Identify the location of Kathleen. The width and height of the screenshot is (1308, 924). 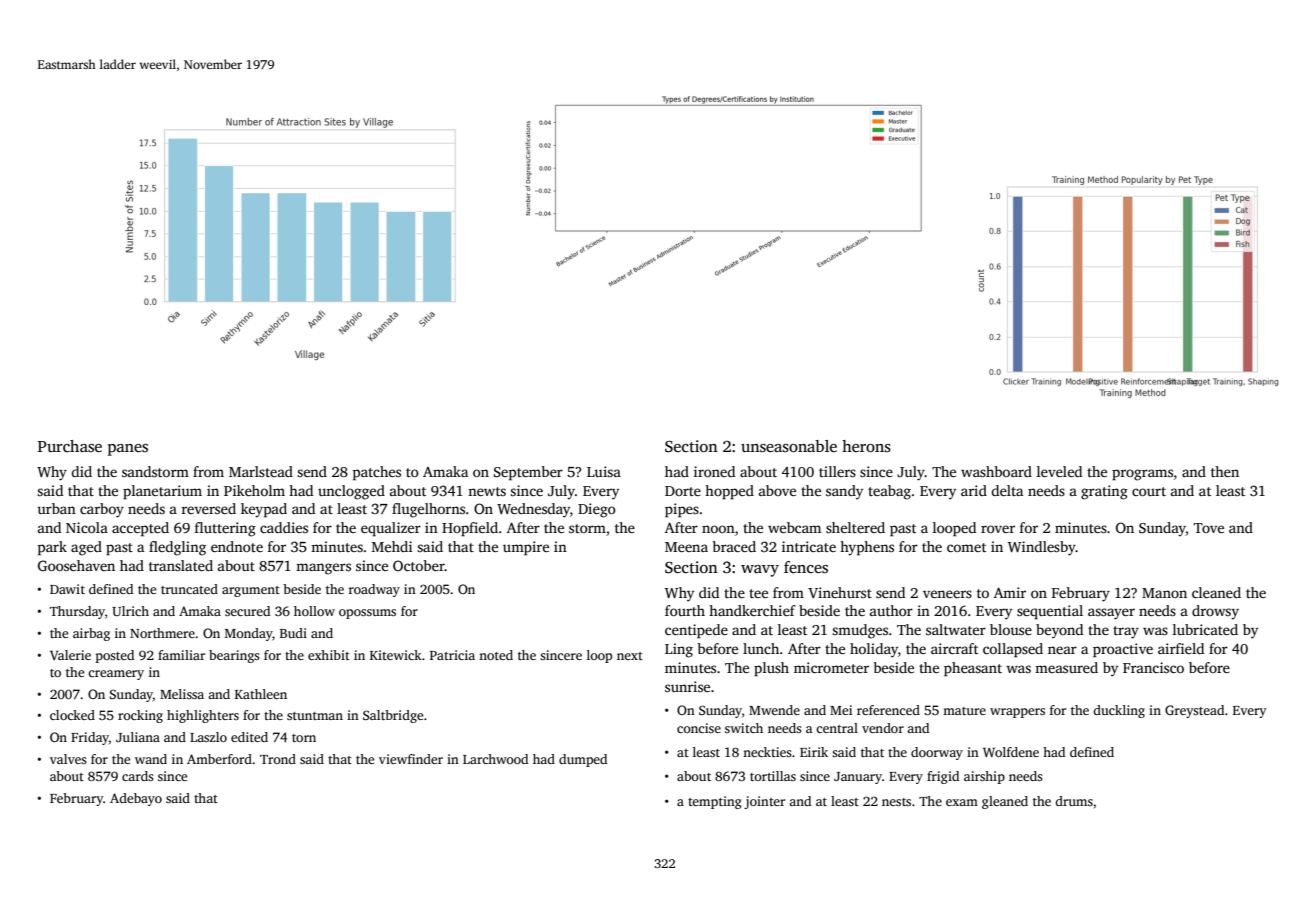
(261, 694).
